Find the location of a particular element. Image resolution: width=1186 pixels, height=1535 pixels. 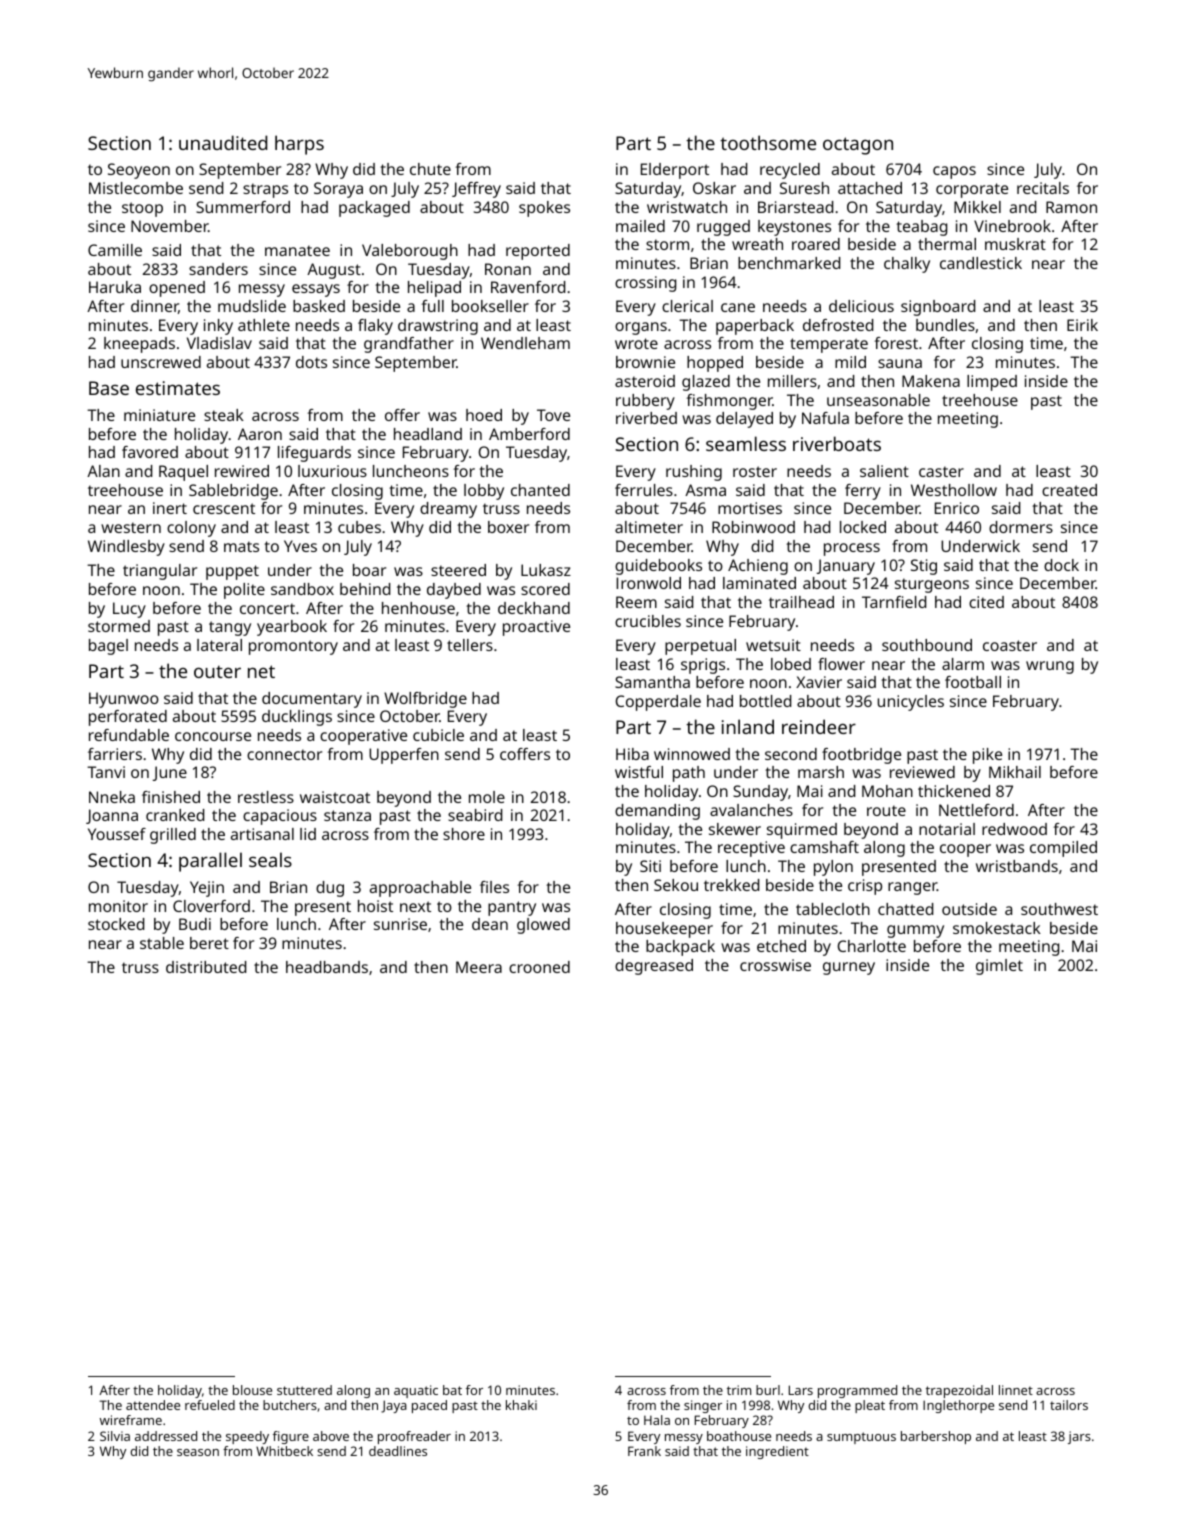

unaudited is located at coordinates (223, 142).
